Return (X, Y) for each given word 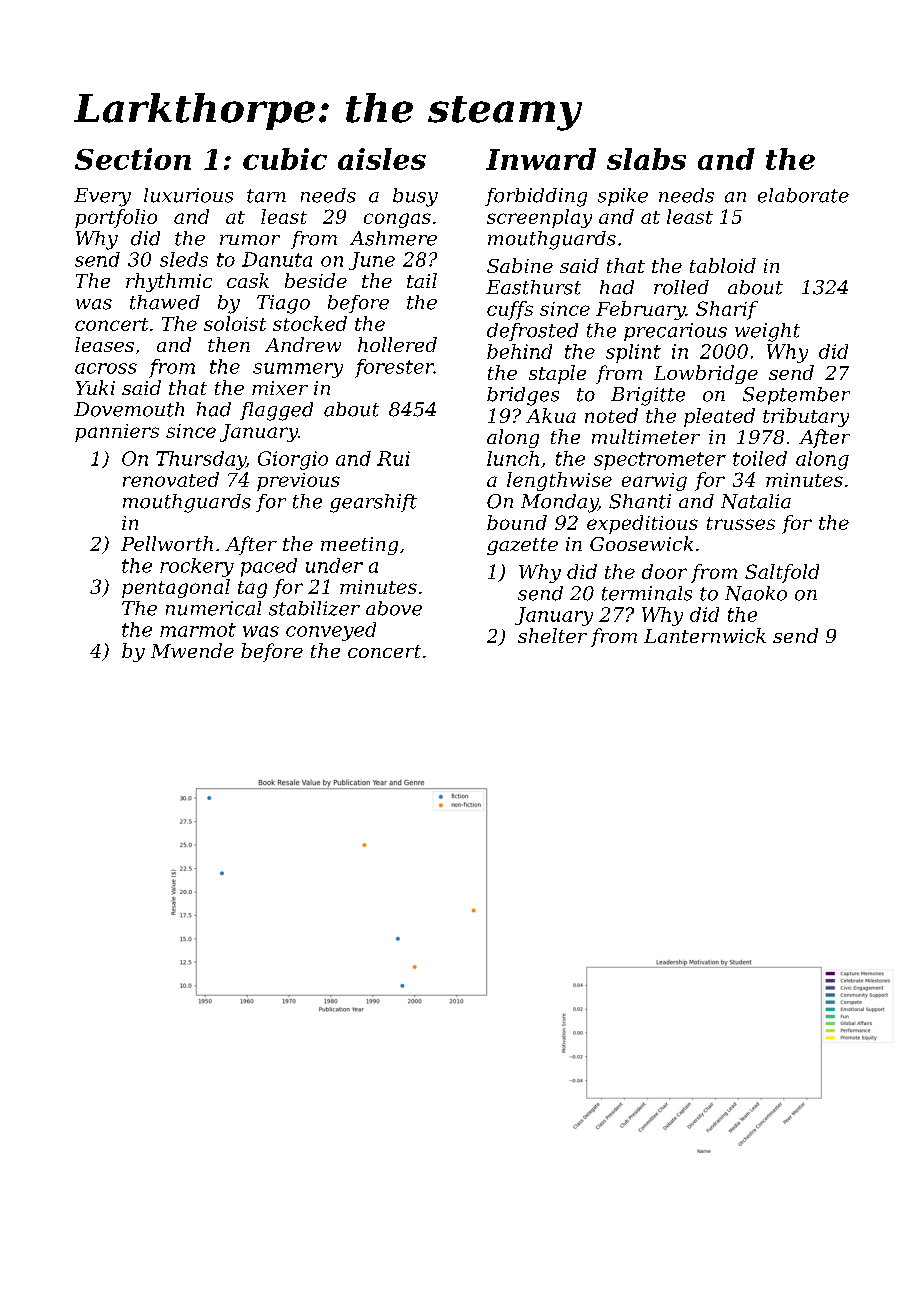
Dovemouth (129, 409)
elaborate (803, 195)
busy (415, 197)
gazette (522, 546)
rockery (197, 567)
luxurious (188, 195)
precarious (675, 332)
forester (394, 368)
